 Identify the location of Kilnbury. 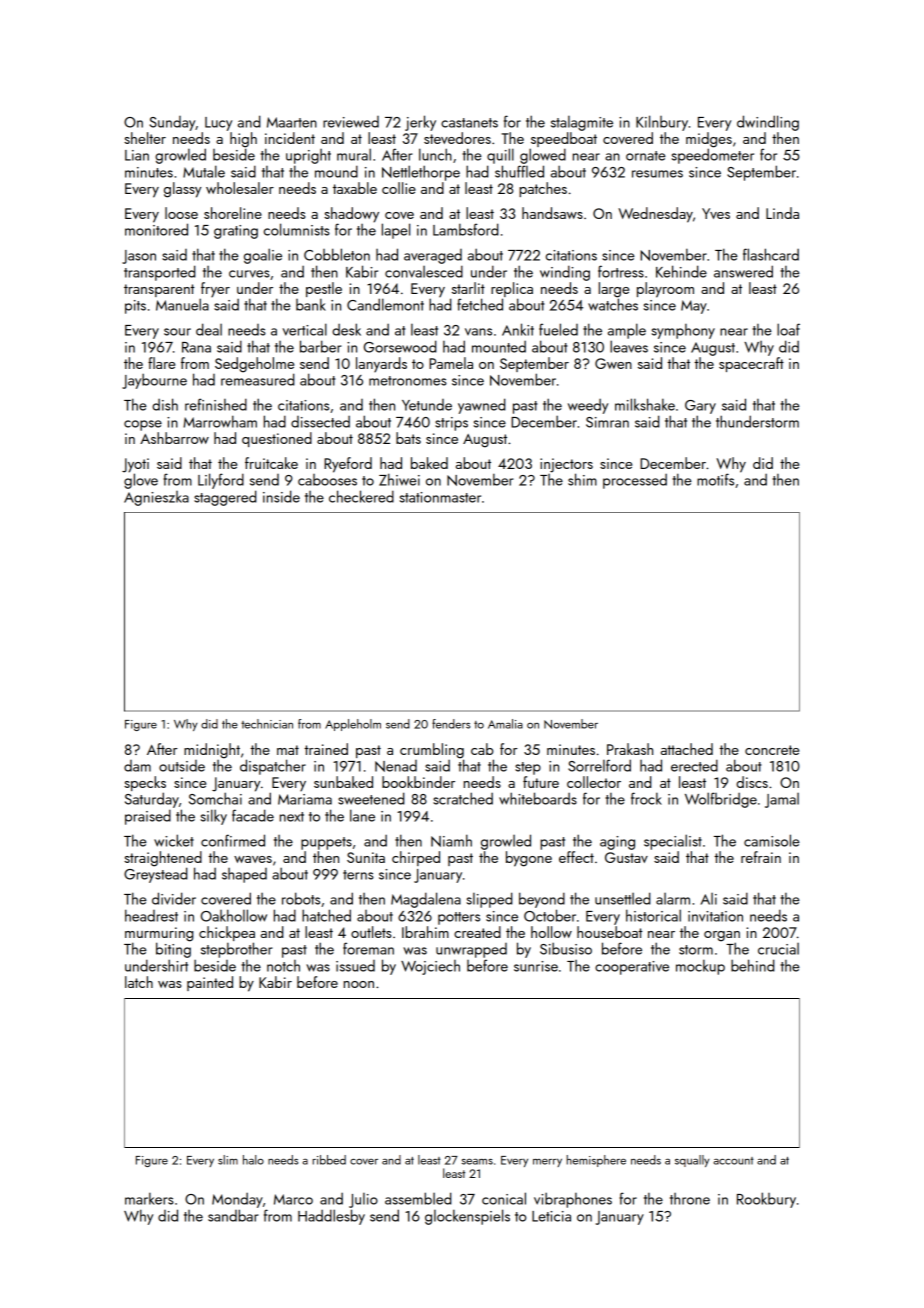
(662, 123).
